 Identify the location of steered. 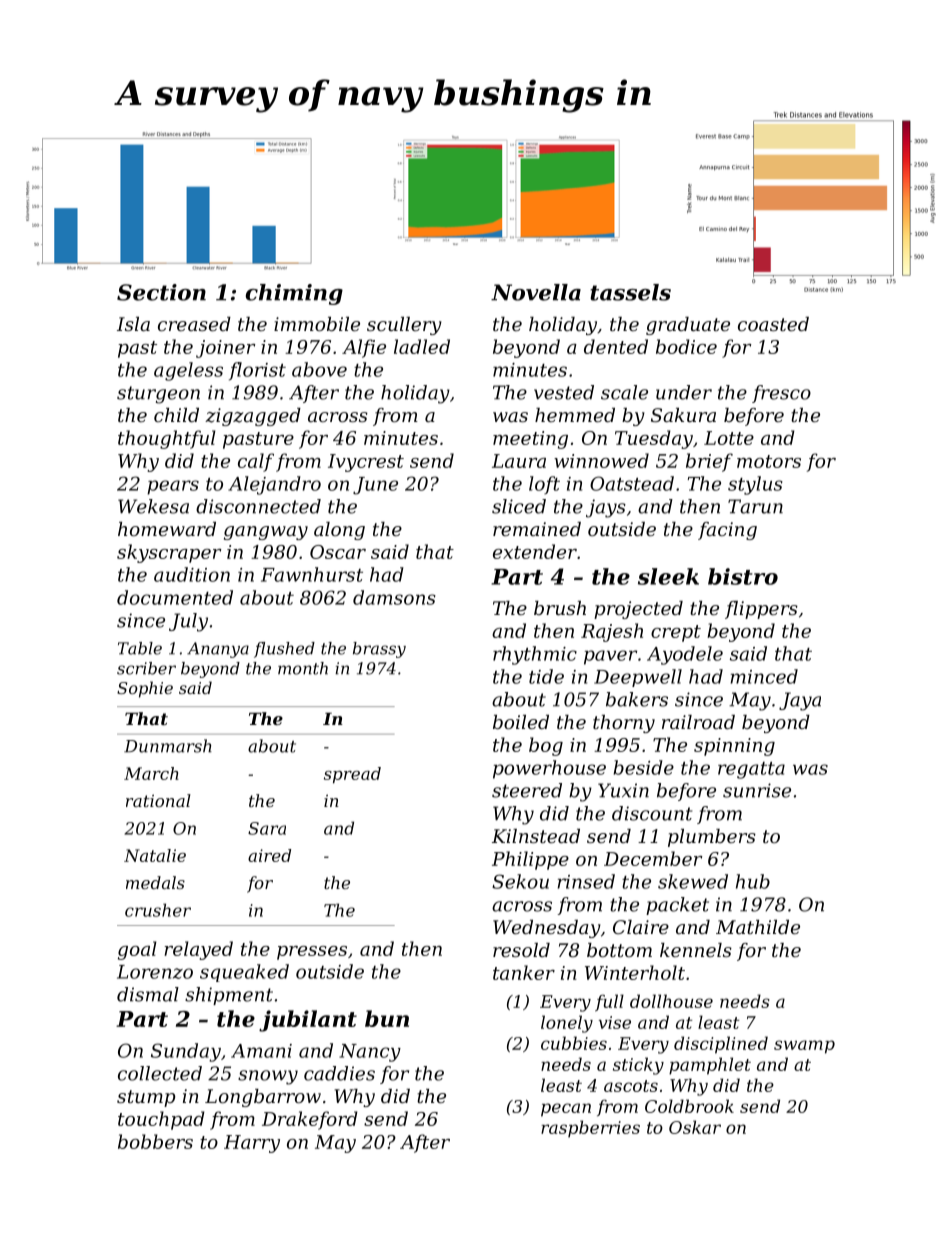
(527, 790).
